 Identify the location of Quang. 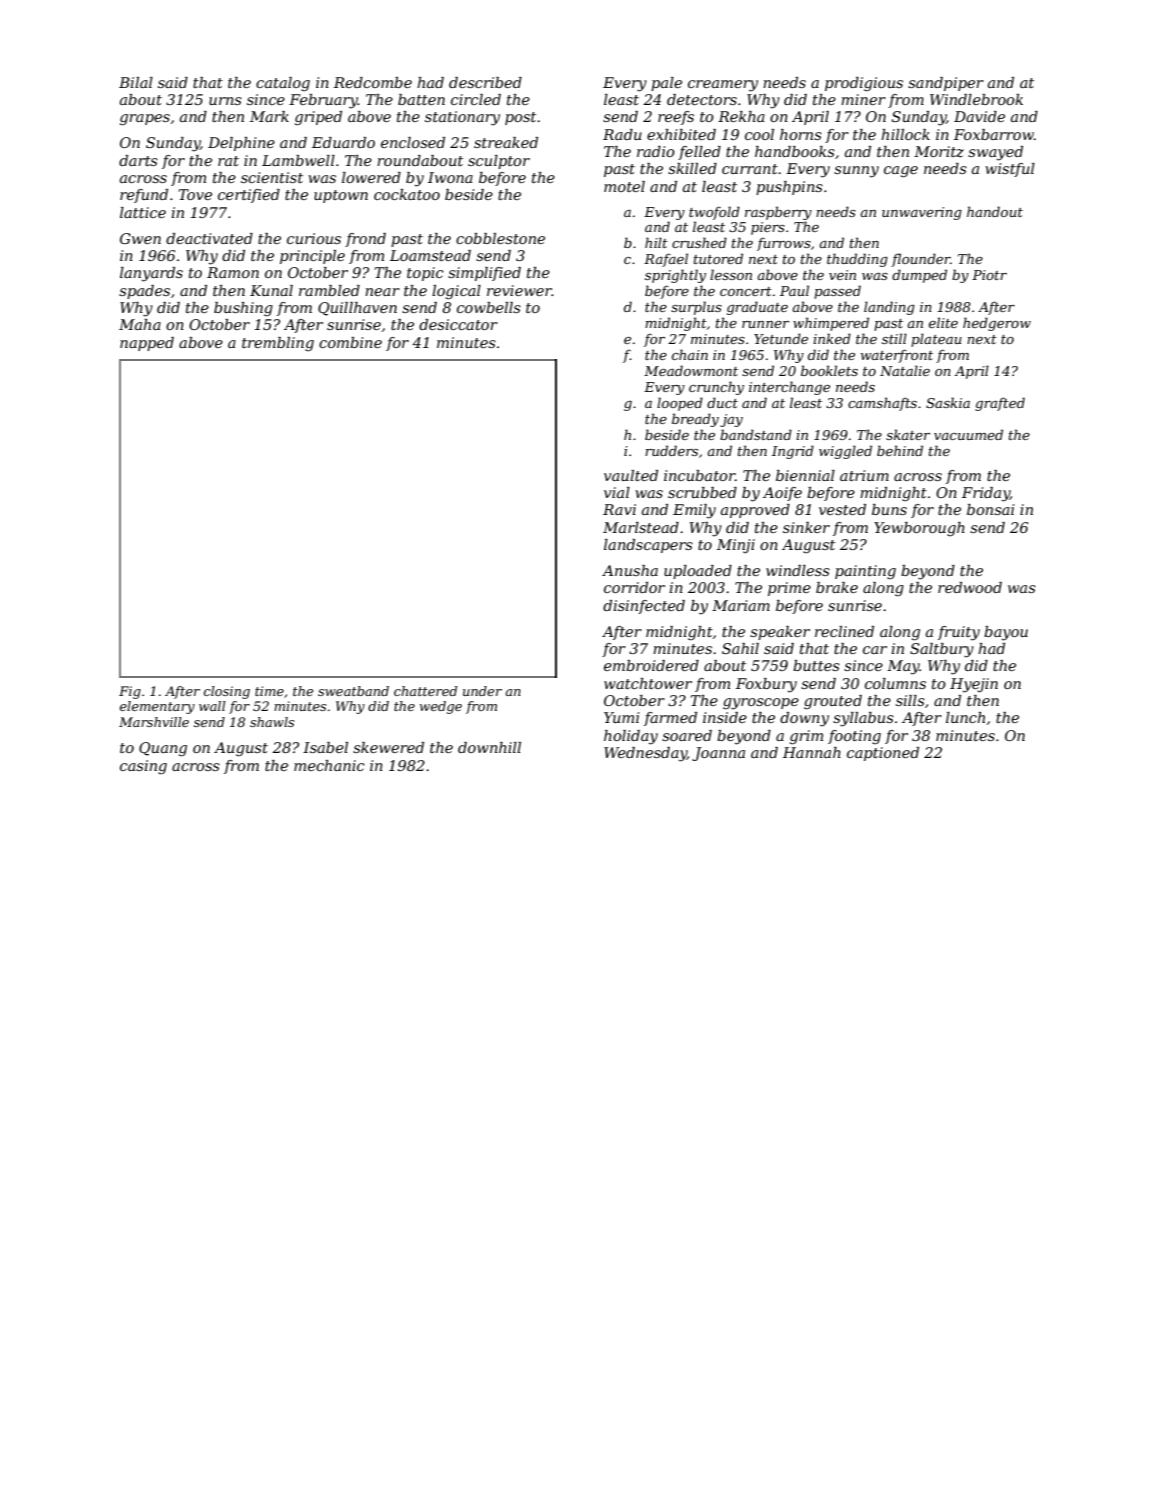
(163, 749).
